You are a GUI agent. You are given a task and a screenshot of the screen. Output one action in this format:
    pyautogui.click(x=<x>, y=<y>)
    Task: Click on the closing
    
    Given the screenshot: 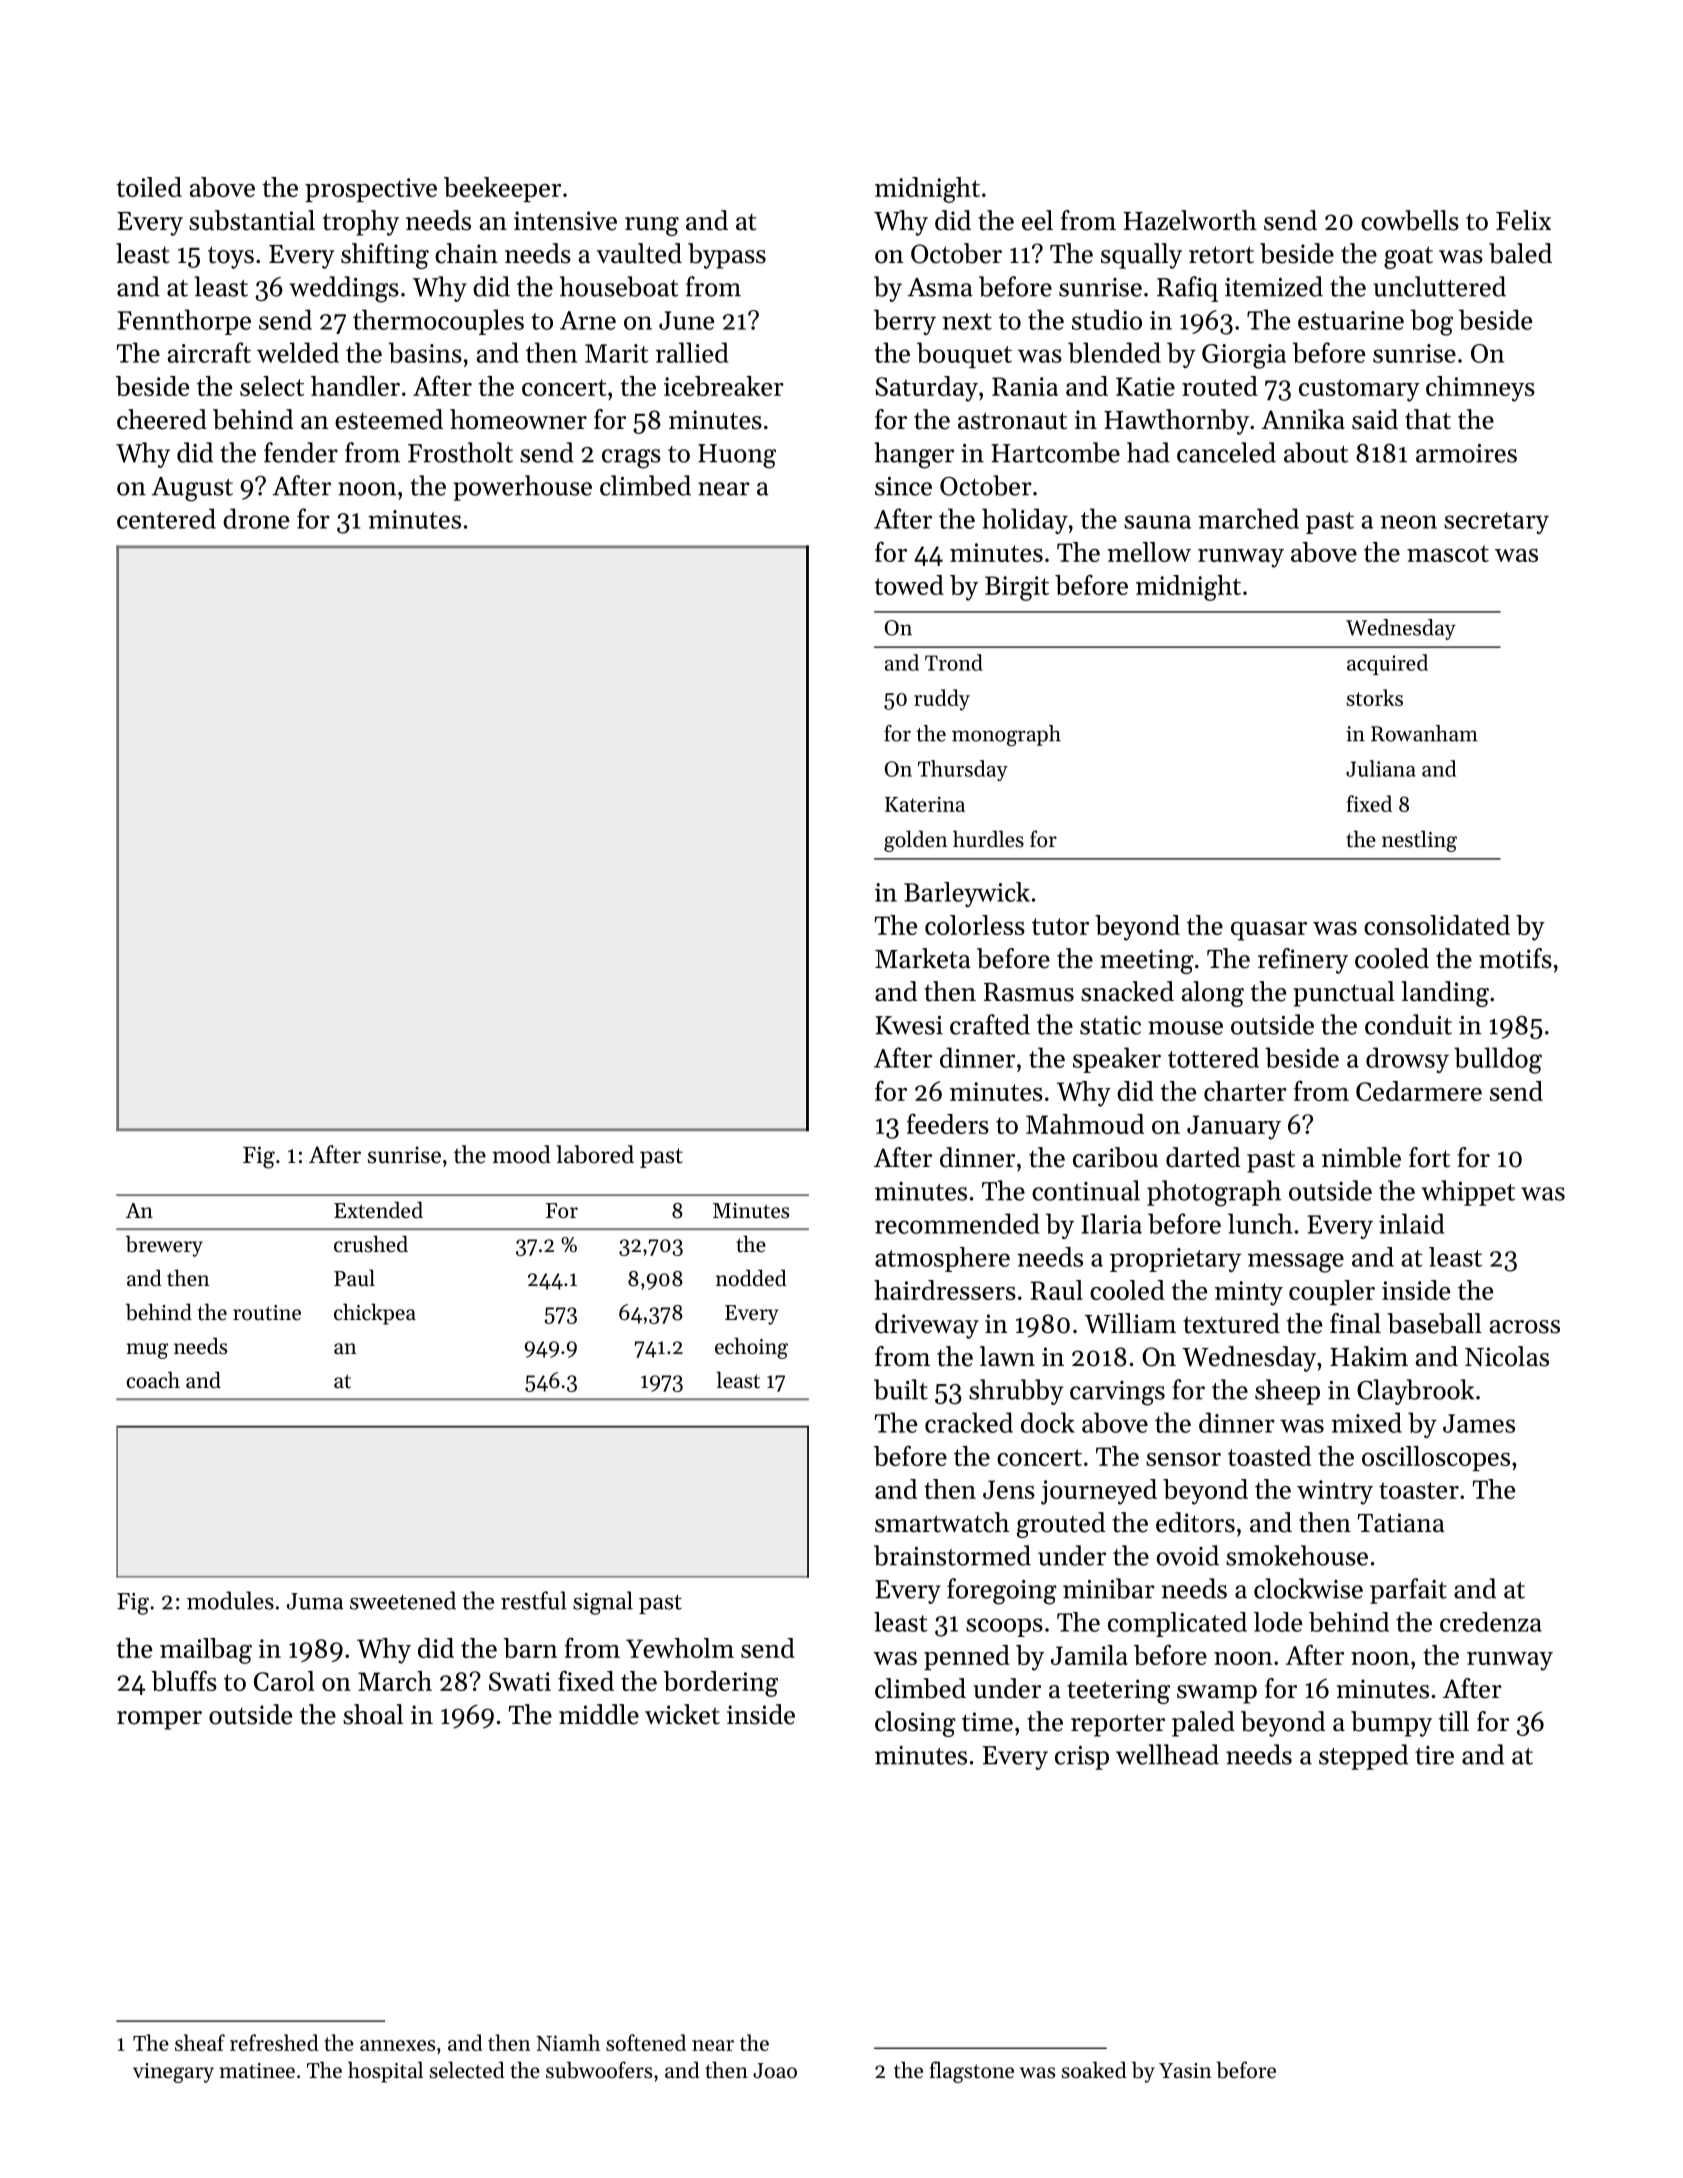 What is the action you would take?
    pyautogui.click(x=915, y=1724)
